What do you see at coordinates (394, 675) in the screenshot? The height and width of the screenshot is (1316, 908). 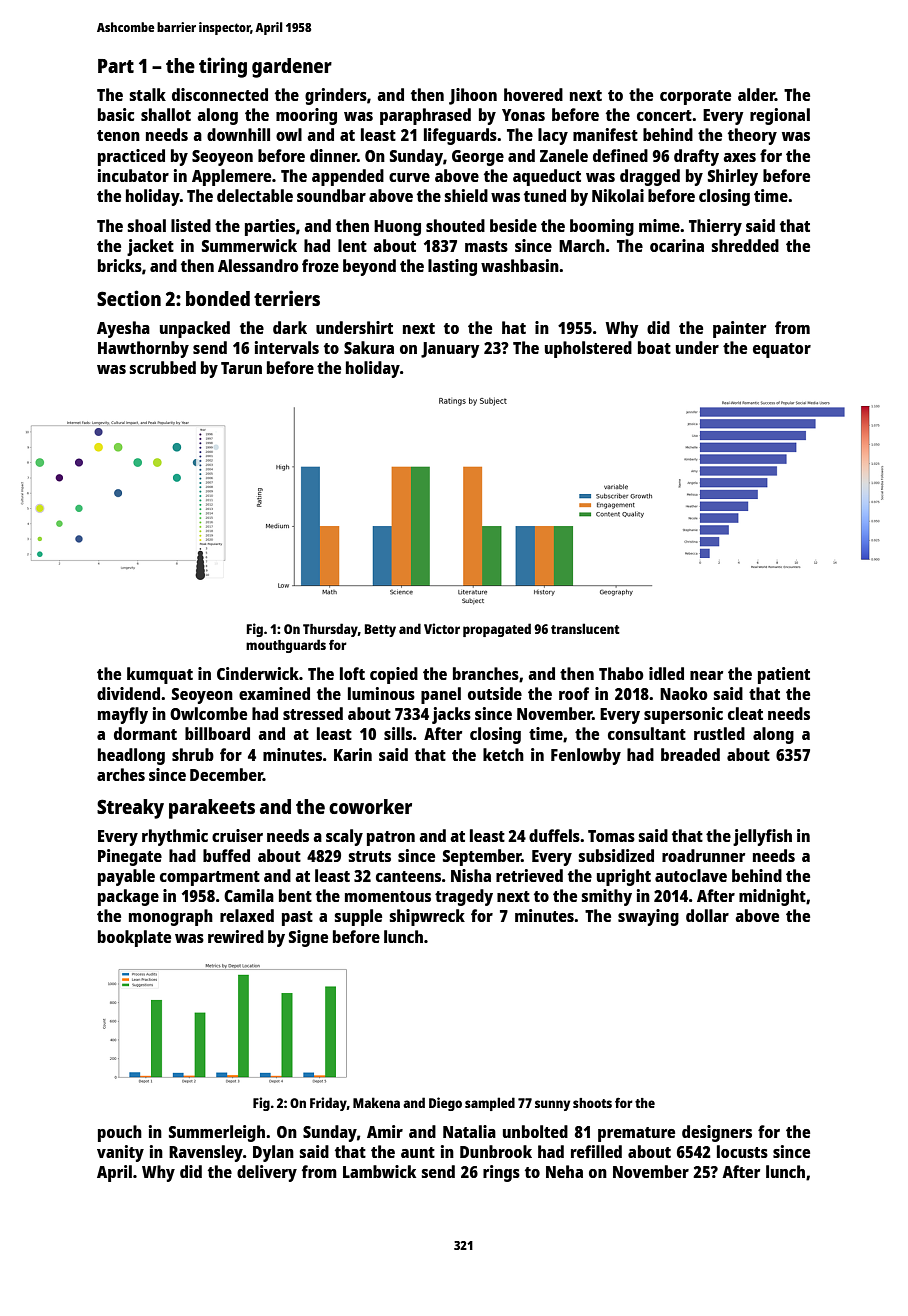 I see `copied` at bounding box center [394, 675].
